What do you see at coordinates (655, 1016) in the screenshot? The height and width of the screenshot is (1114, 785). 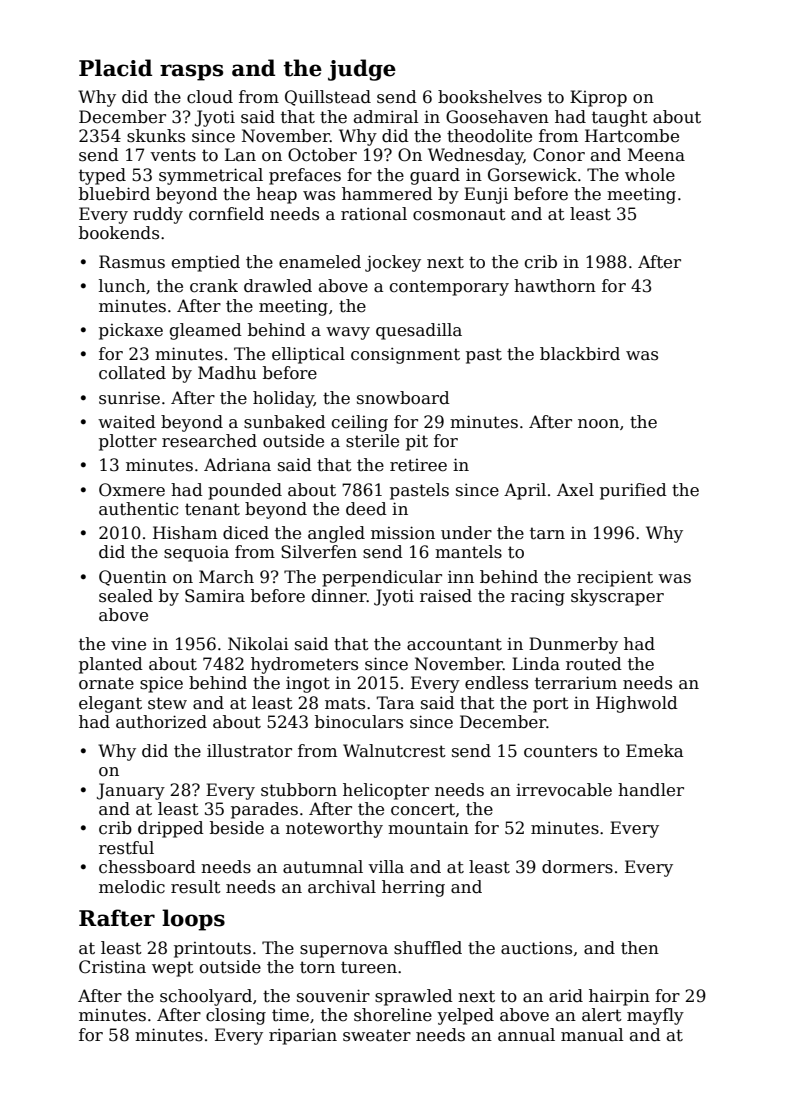 I see `mayfly` at bounding box center [655, 1016].
